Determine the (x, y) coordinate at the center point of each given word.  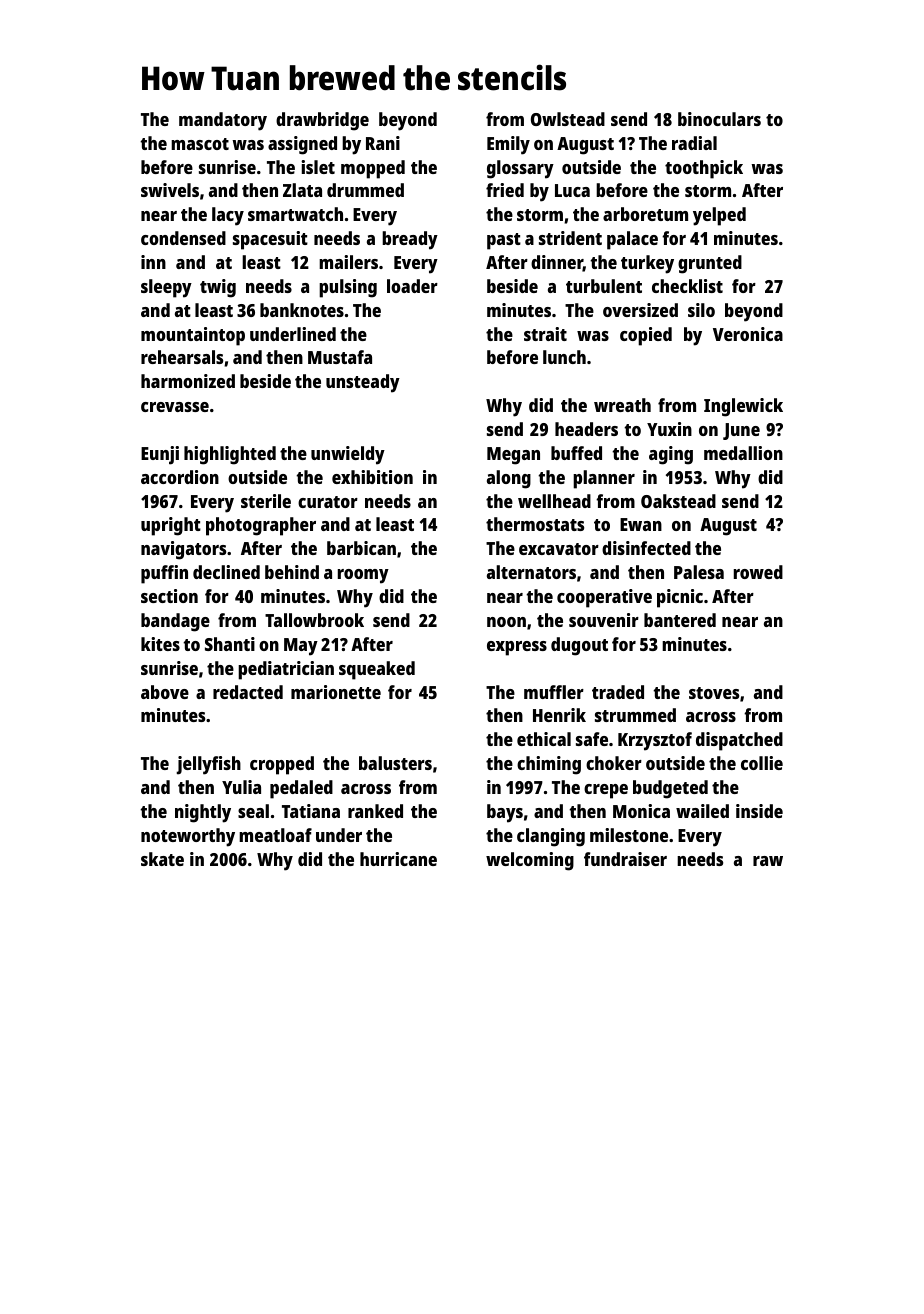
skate (162, 859)
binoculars (719, 119)
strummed (635, 715)
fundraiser (625, 859)
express (517, 648)
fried (505, 190)
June (741, 431)
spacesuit (270, 240)
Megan (513, 456)
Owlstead (568, 119)
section (169, 596)
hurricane (398, 859)
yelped (719, 216)
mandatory (223, 121)
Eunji (160, 455)
